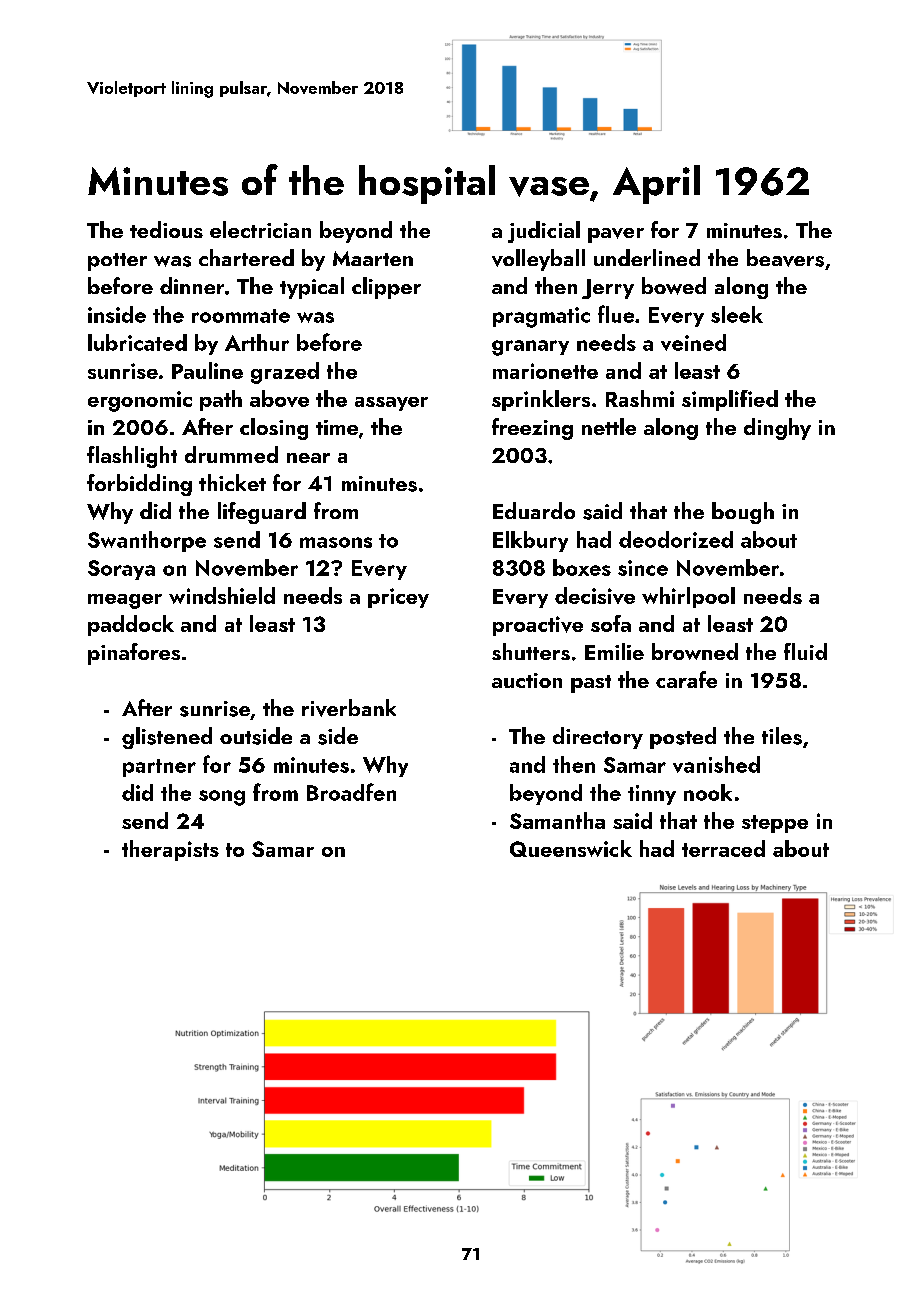 This screenshot has width=924, height=1311. Describe the element at coordinates (260, 229) in the screenshot. I see `electrician` at that location.
